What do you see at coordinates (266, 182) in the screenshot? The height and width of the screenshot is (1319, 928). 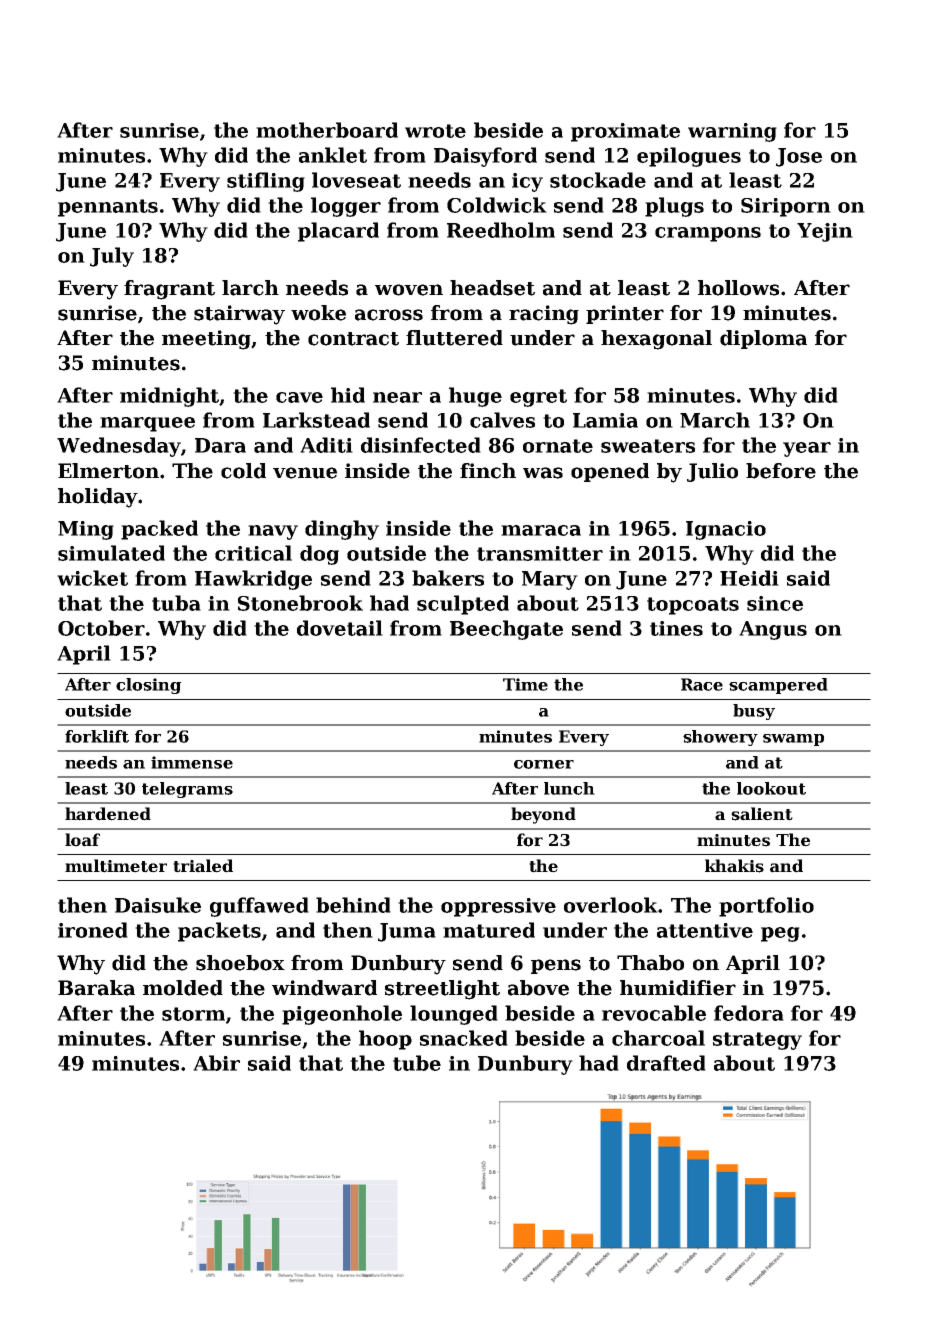 I see `stifling` at bounding box center [266, 182].
